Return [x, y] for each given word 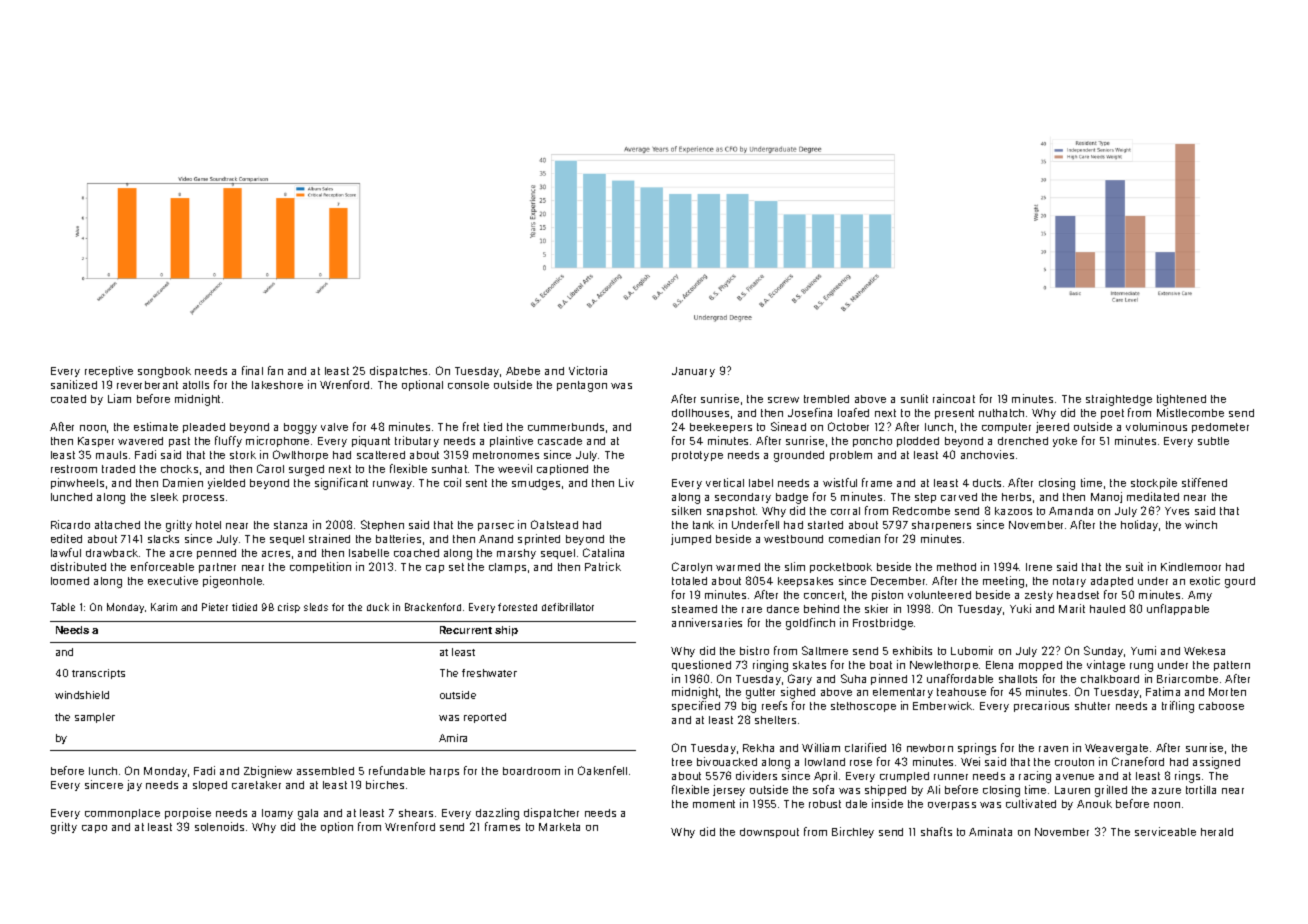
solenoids [219, 826]
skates [809, 665]
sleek [164, 497]
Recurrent [466, 630]
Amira [453, 738]
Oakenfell [602, 770]
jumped [691, 539]
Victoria [588, 370]
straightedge [1119, 400]
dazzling [497, 814]
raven [1053, 749]
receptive [109, 371]
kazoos [1013, 511]
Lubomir [972, 650]
